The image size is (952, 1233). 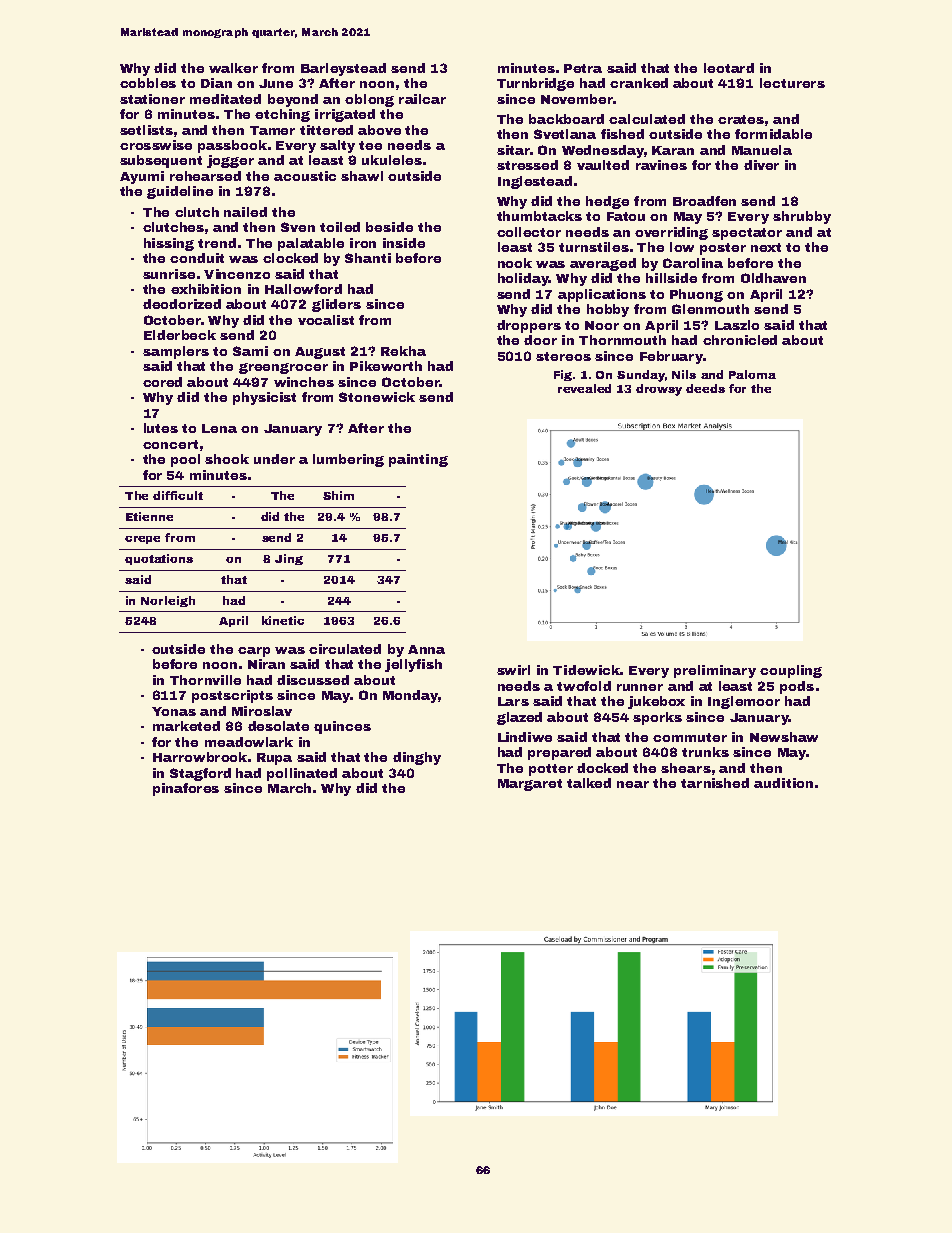 I want to click on Karan, so click(x=673, y=150).
